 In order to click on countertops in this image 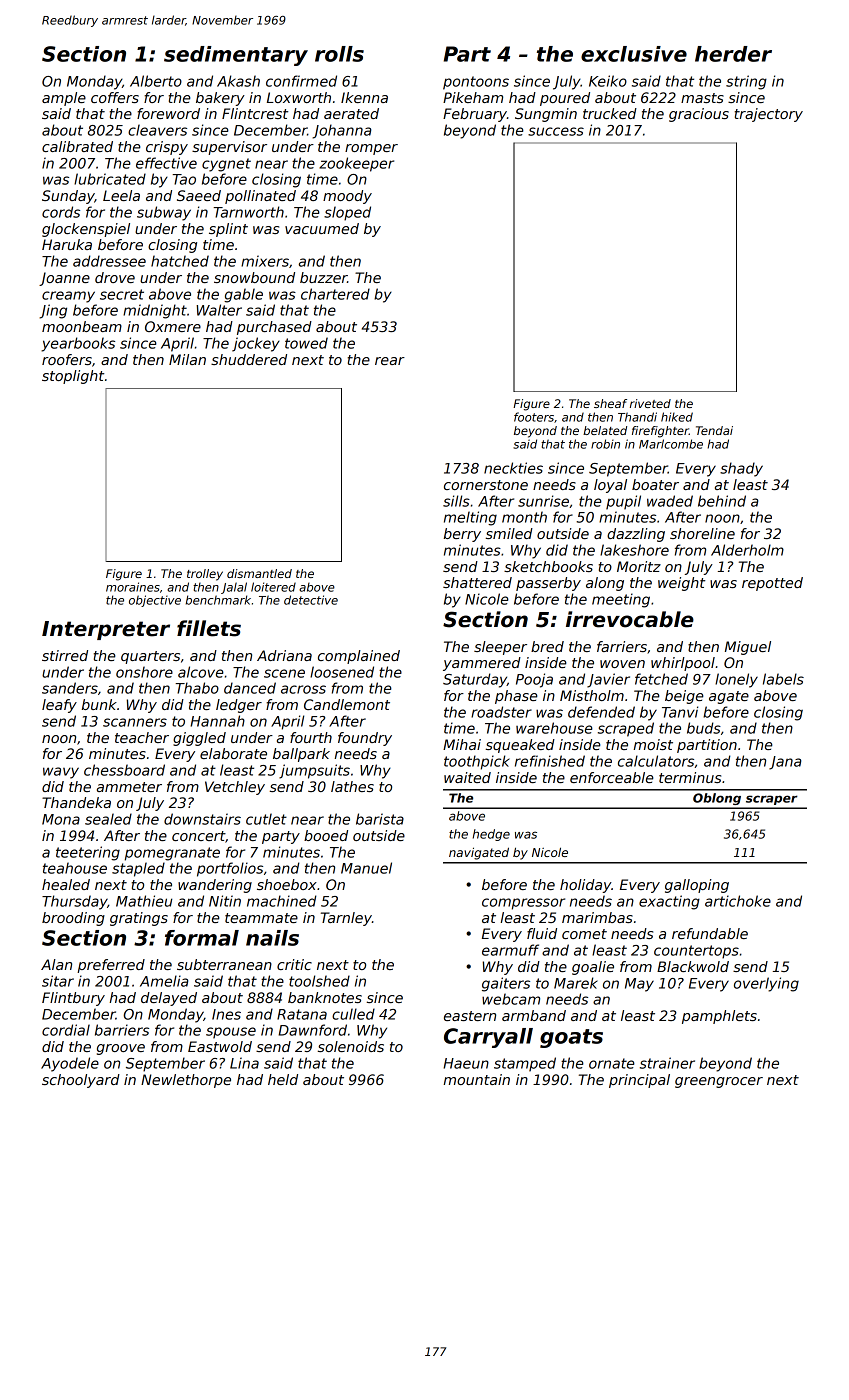, I will do `click(696, 952)`.
